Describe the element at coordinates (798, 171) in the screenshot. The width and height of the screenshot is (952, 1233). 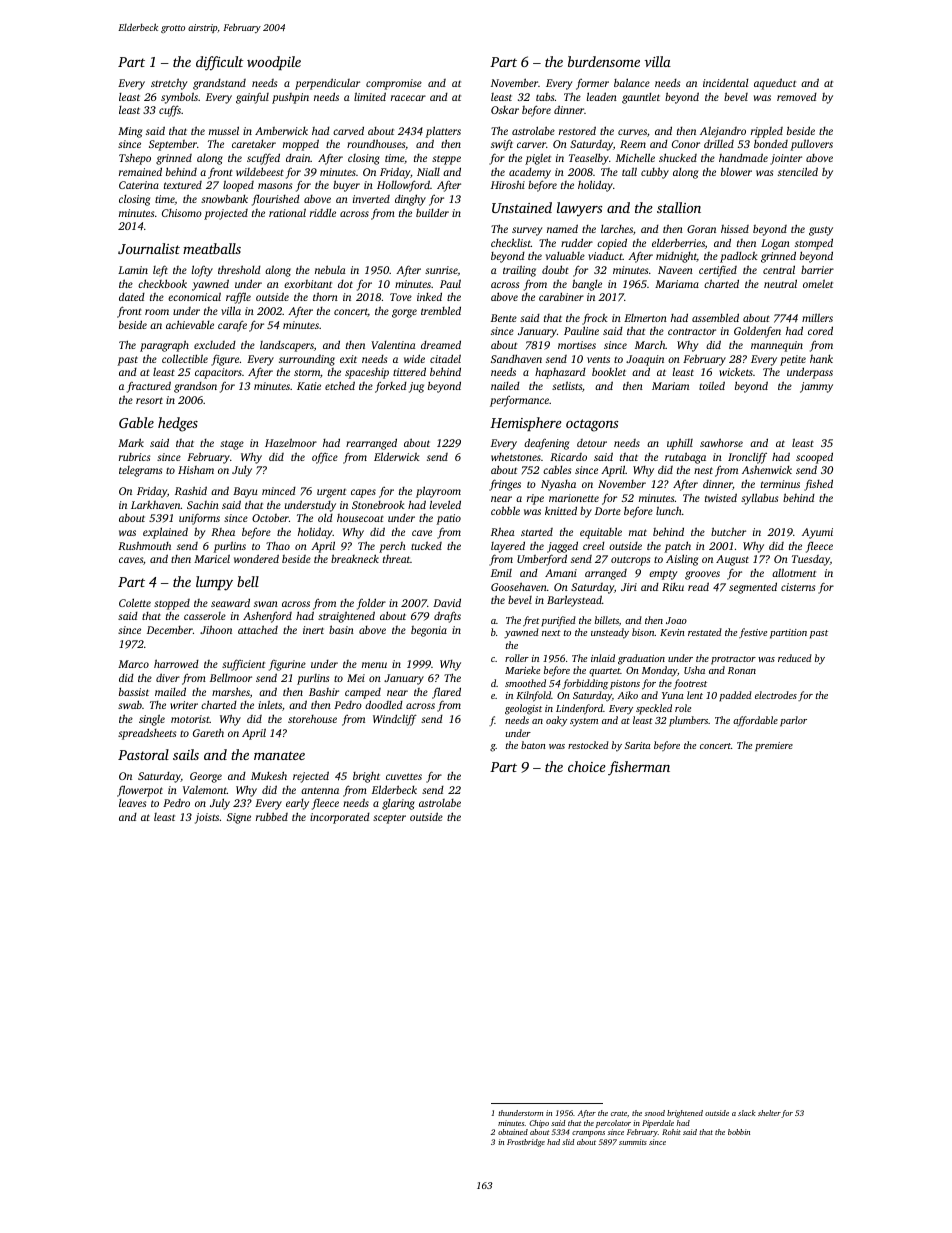
I see `stenciled` at that location.
